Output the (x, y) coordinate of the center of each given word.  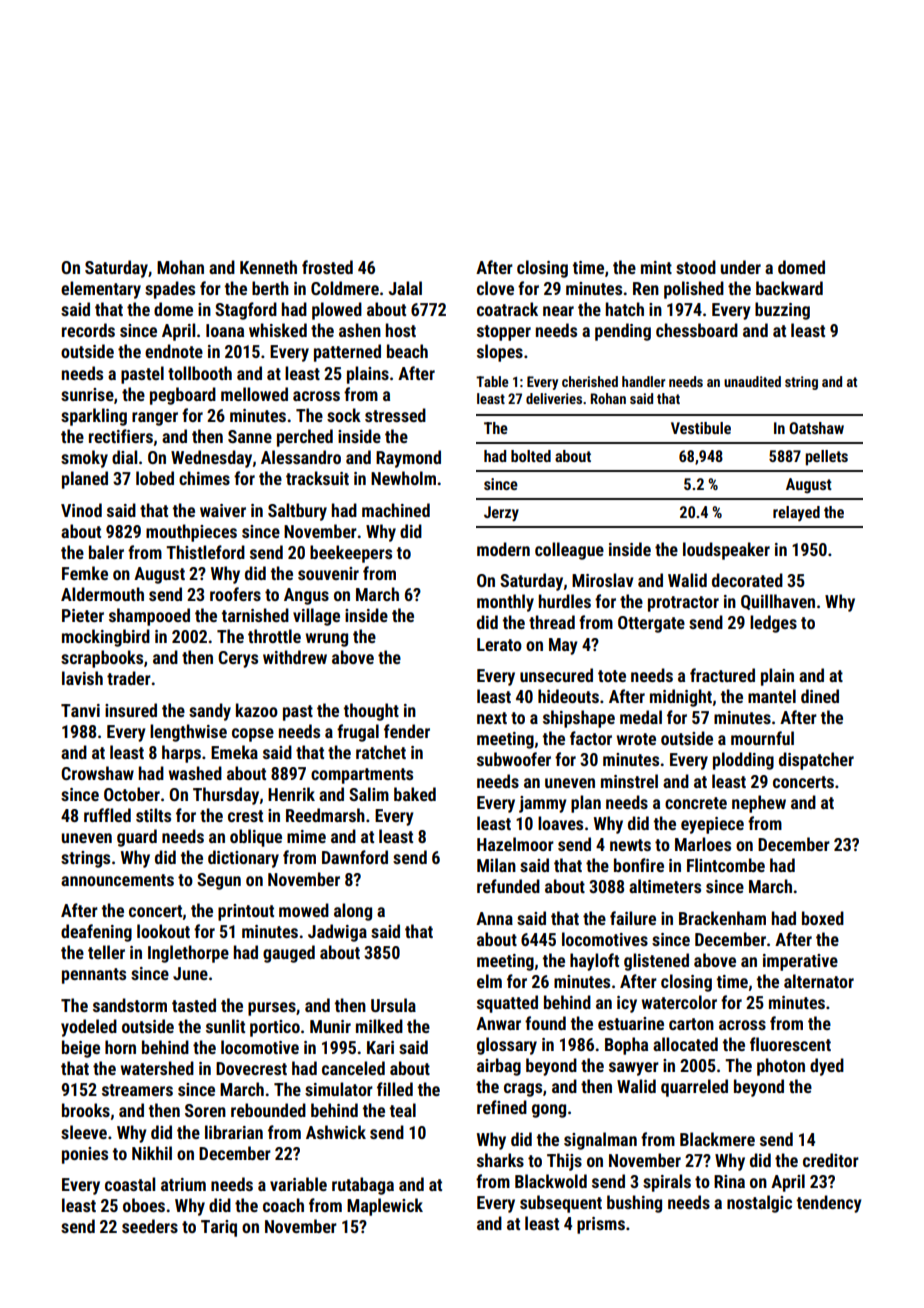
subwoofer (514, 759)
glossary (507, 1046)
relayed (796, 513)
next (492, 718)
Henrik (291, 794)
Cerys (238, 659)
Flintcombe (726, 865)
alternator (819, 981)
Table (492, 381)
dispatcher (816, 761)
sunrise (87, 394)
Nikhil (152, 1153)
